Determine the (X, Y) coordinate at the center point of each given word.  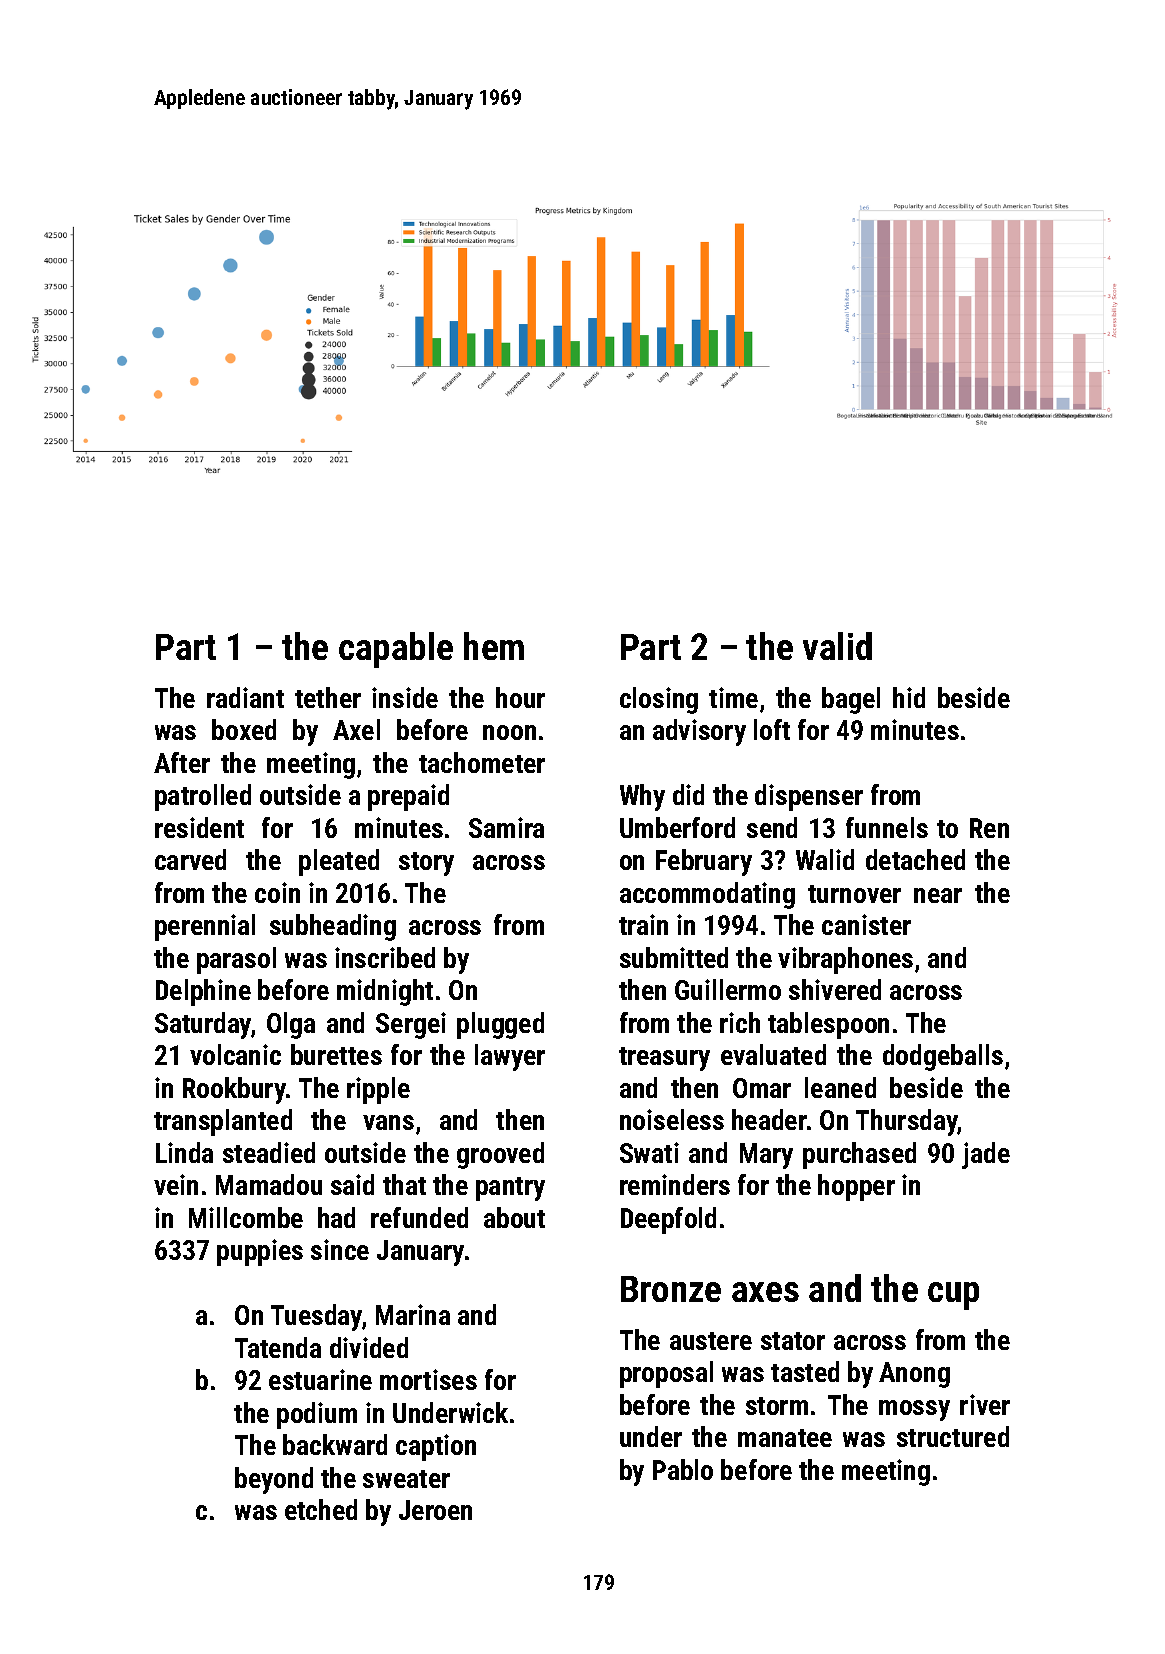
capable (396, 650)
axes (765, 1292)
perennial (205, 927)
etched (321, 1509)
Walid (825, 859)
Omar (762, 1088)
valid (837, 646)
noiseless (672, 1119)
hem (494, 646)
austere (711, 1341)
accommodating (707, 895)
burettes (336, 1054)
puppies (260, 1252)
